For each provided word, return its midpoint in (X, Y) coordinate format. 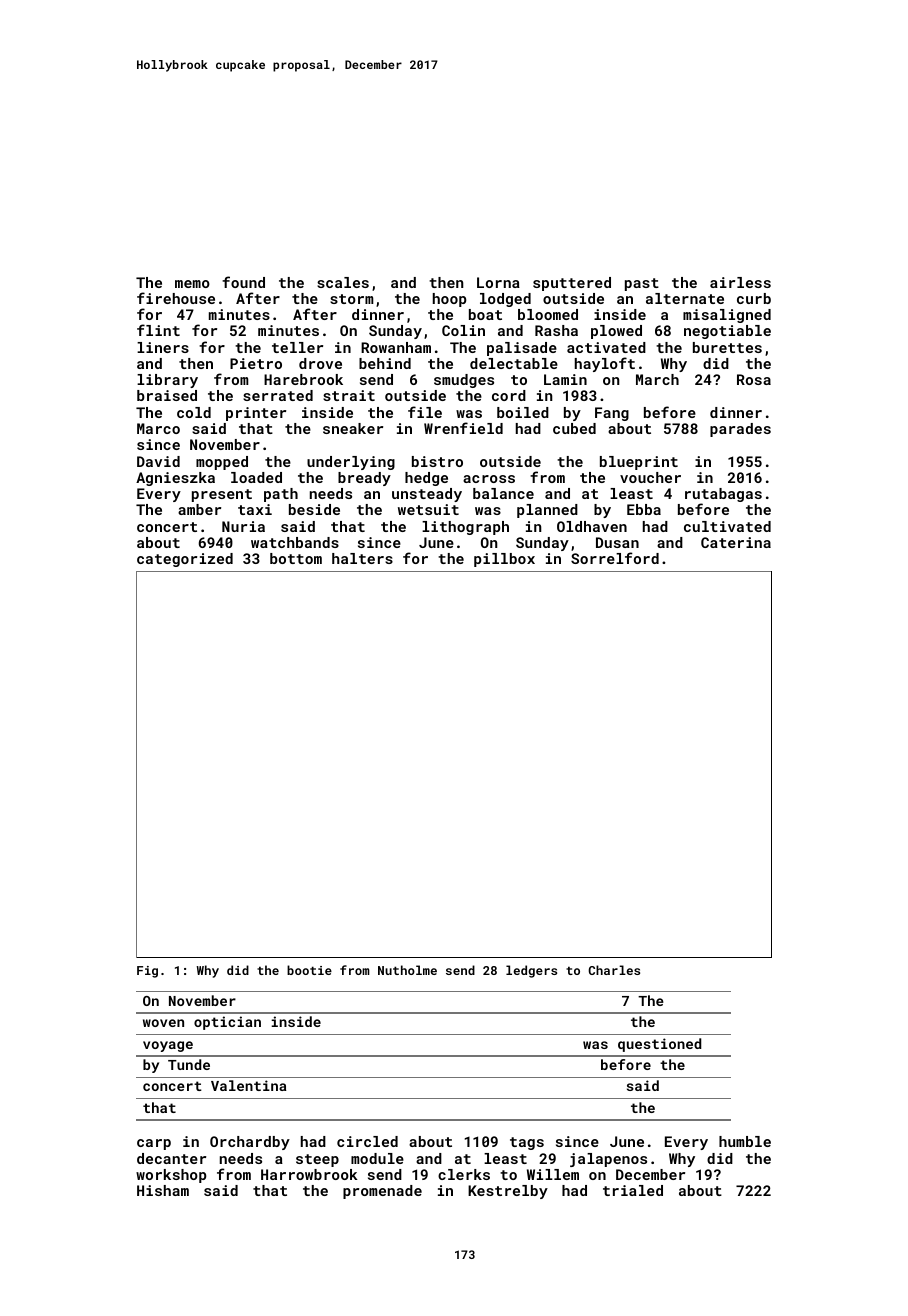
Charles (614, 970)
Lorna (498, 282)
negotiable (727, 332)
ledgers (531, 971)
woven (163, 1023)
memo (192, 284)
